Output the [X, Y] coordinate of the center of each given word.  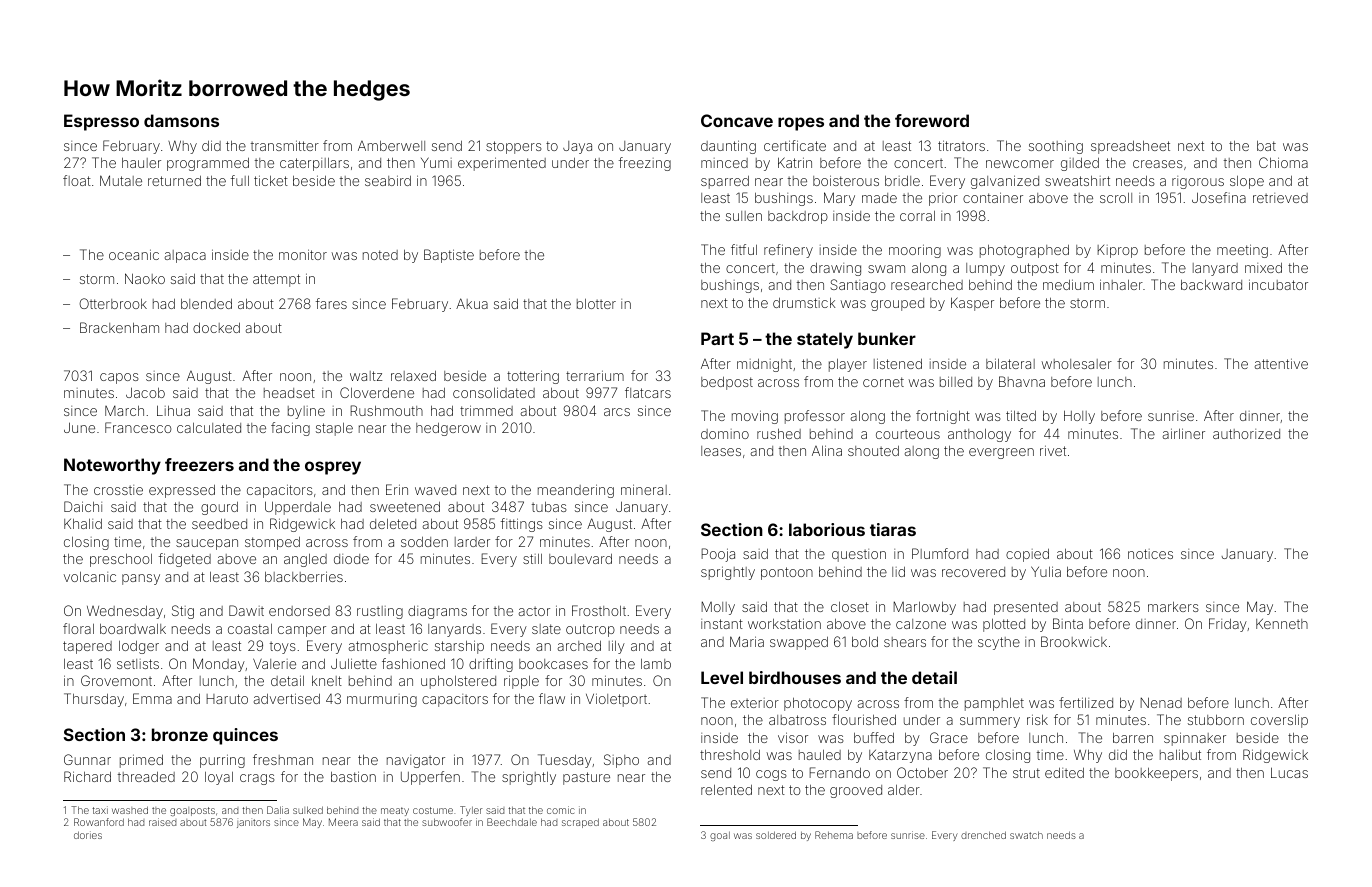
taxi [100, 810]
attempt [276, 280]
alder [904, 790]
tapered [87, 647]
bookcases [553, 664]
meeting [1242, 251]
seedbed [219, 524]
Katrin [795, 162]
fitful [744, 249]
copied [1027, 555]
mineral [644, 489]
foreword [932, 120]
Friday [1228, 625]
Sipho [621, 761]
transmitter [285, 145]
